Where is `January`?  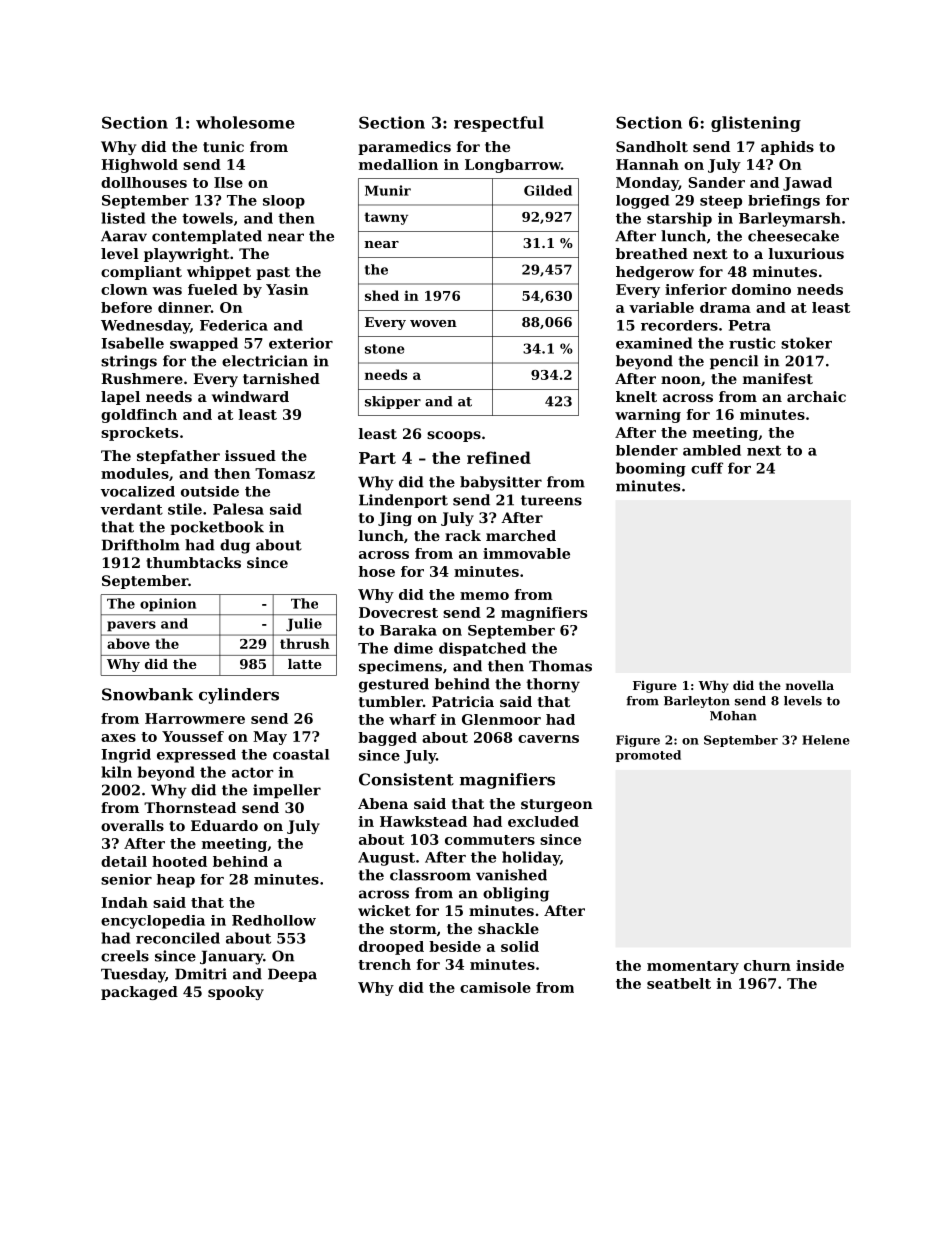
January is located at coordinates (231, 957).
